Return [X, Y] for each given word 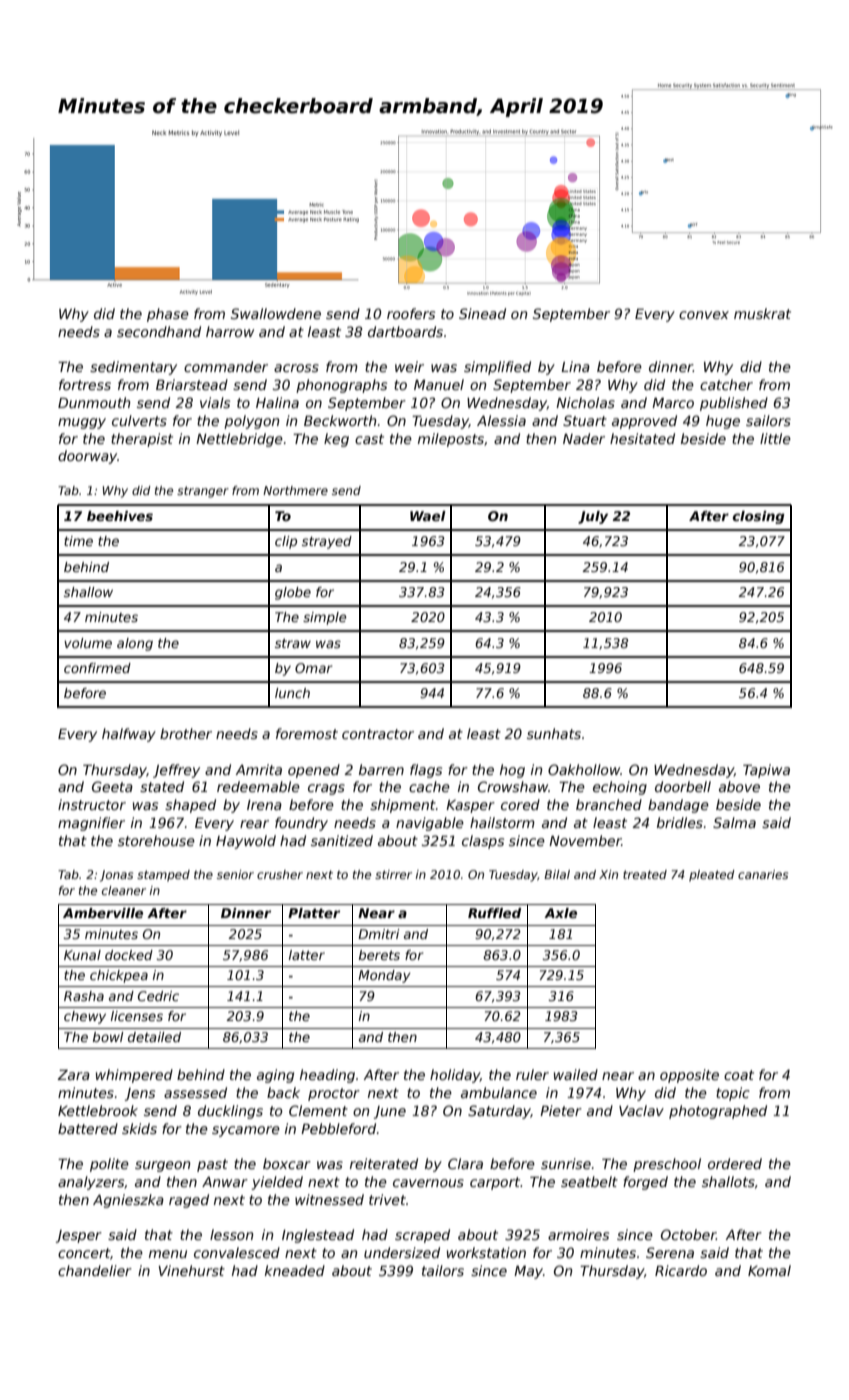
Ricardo [681, 1270]
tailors [443, 1270]
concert [84, 1253]
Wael [428, 516]
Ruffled [494, 913]
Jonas [116, 876]
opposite [689, 1076]
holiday [455, 1076]
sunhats [554, 733]
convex [704, 315]
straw [293, 643]
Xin [608, 874]
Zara [73, 1075]
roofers [411, 313]
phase [168, 315]
